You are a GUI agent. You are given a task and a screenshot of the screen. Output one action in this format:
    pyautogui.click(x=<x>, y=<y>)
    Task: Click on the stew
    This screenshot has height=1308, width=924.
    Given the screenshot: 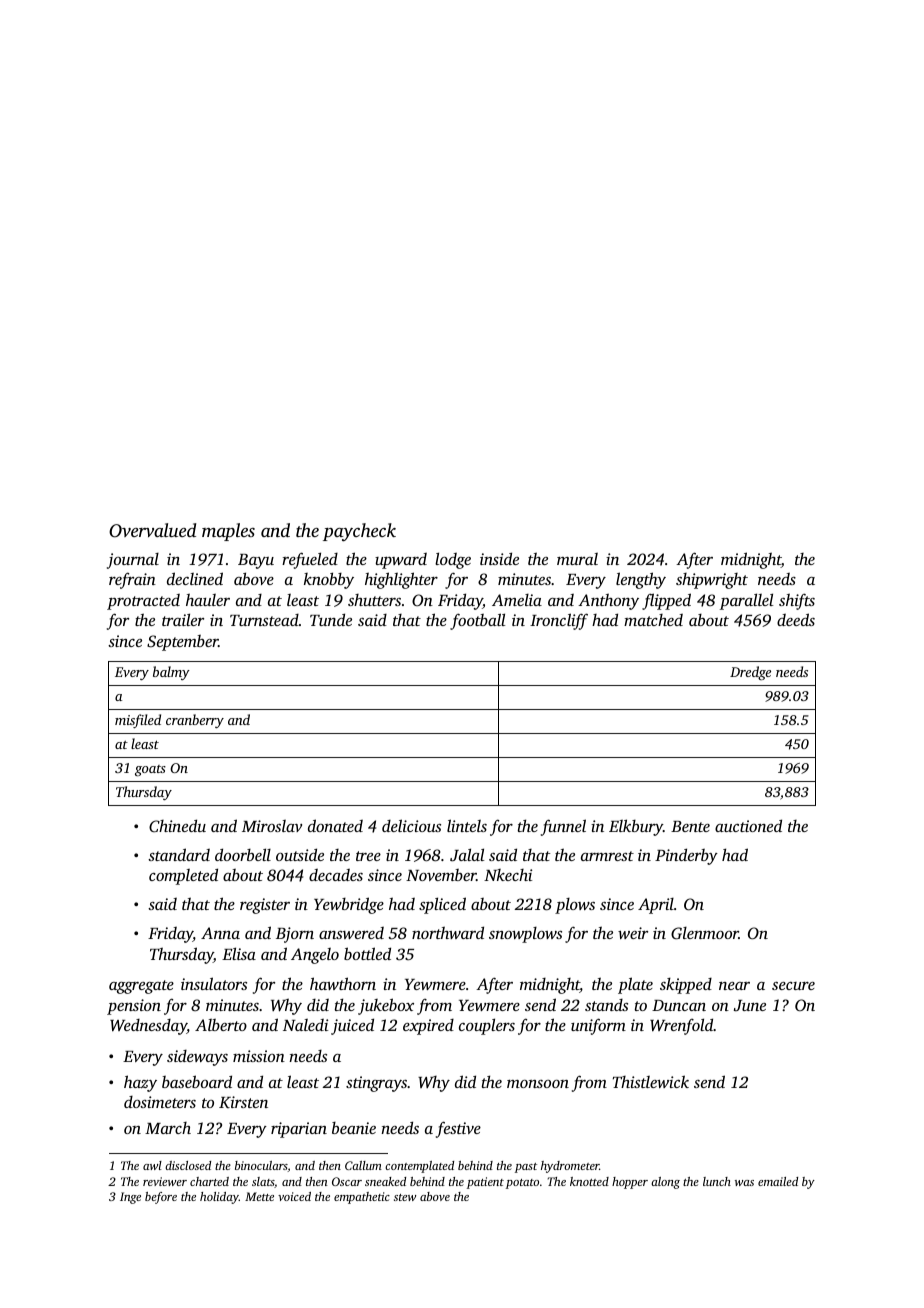 What is the action you would take?
    pyautogui.click(x=405, y=1197)
